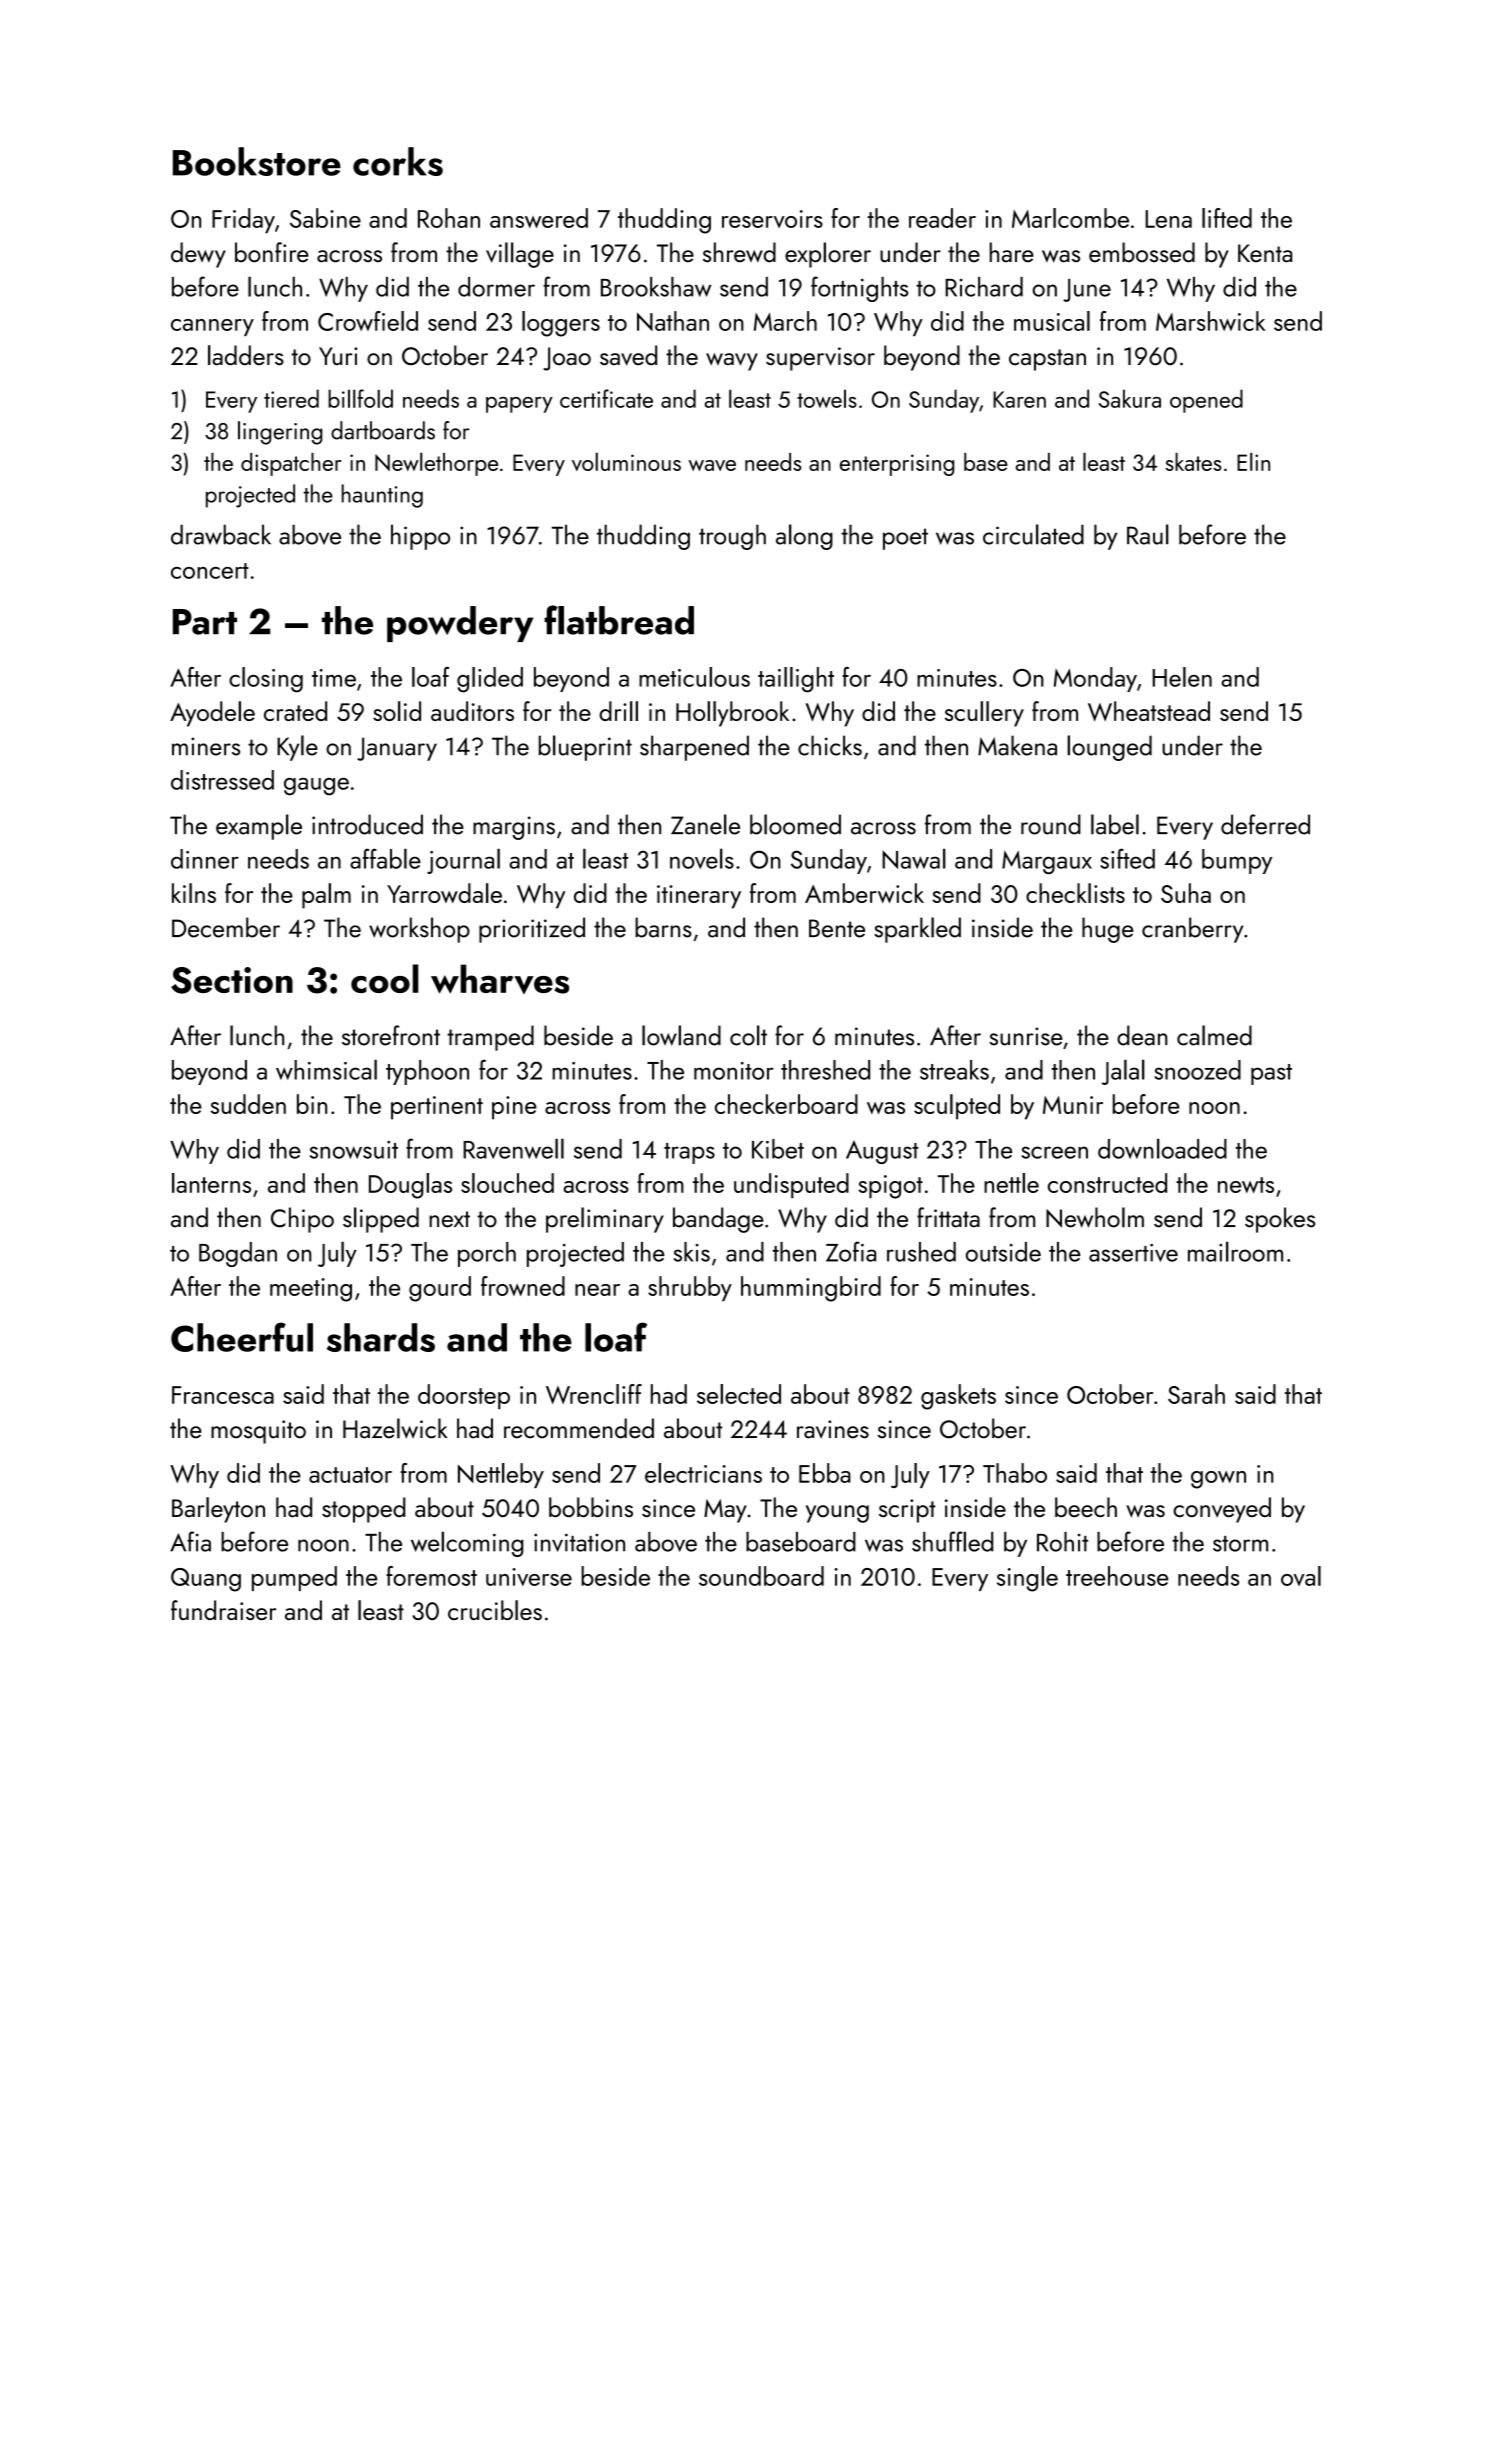 The image size is (1496, 2464). Describe the element at coordinates (431, 1576) in the document. I see `foremost` at that location.
